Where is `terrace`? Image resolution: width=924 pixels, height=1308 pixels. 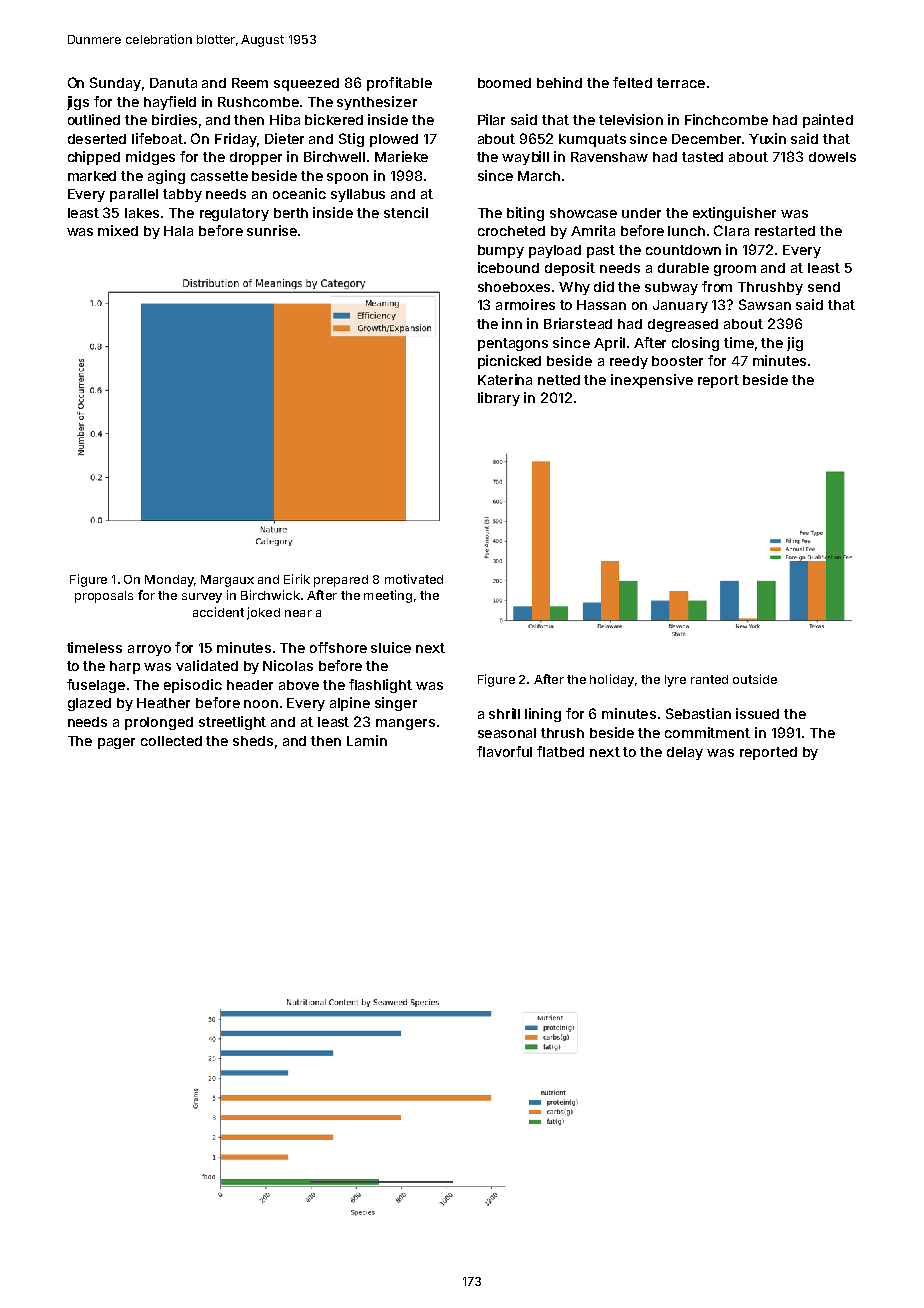 terrace is located at coordinates (681, 83).
